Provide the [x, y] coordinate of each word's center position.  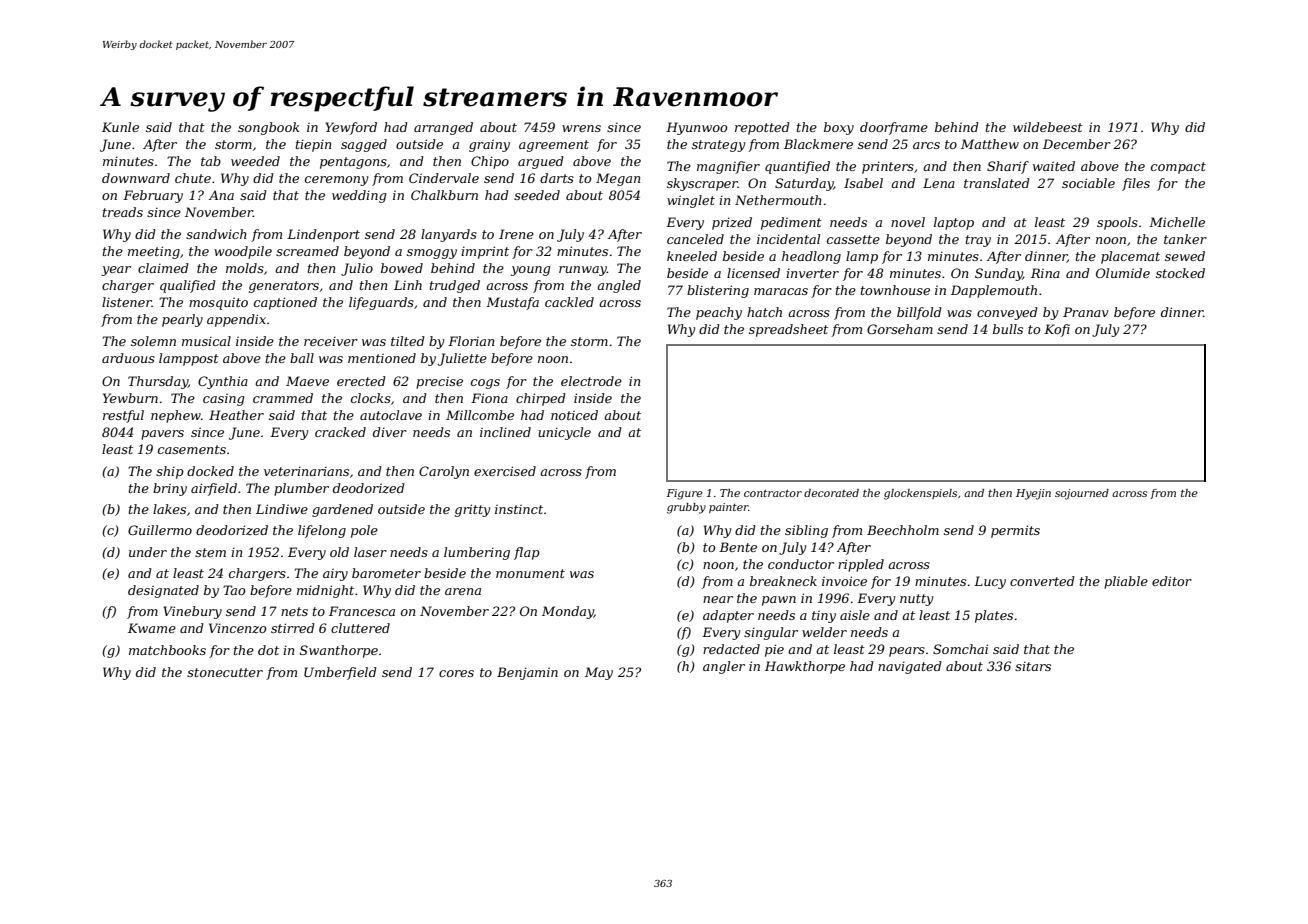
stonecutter [225, 672]
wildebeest [1048, 127]
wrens [581, 128]
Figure [684, 494]
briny [170, 489]
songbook [268, 128]
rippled [861, 565]
